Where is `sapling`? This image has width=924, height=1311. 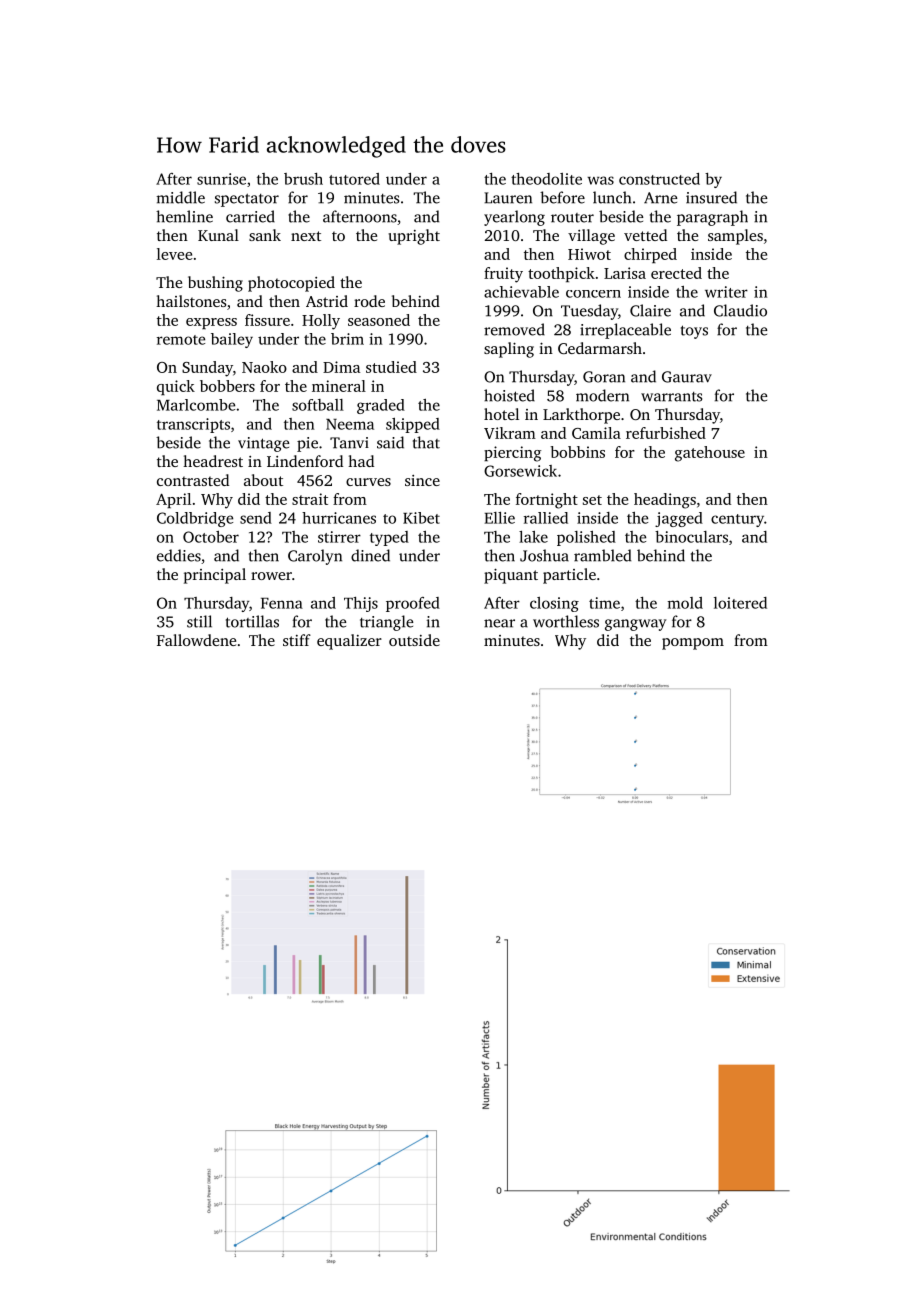 sapling is located at coordinates (509, 350).
